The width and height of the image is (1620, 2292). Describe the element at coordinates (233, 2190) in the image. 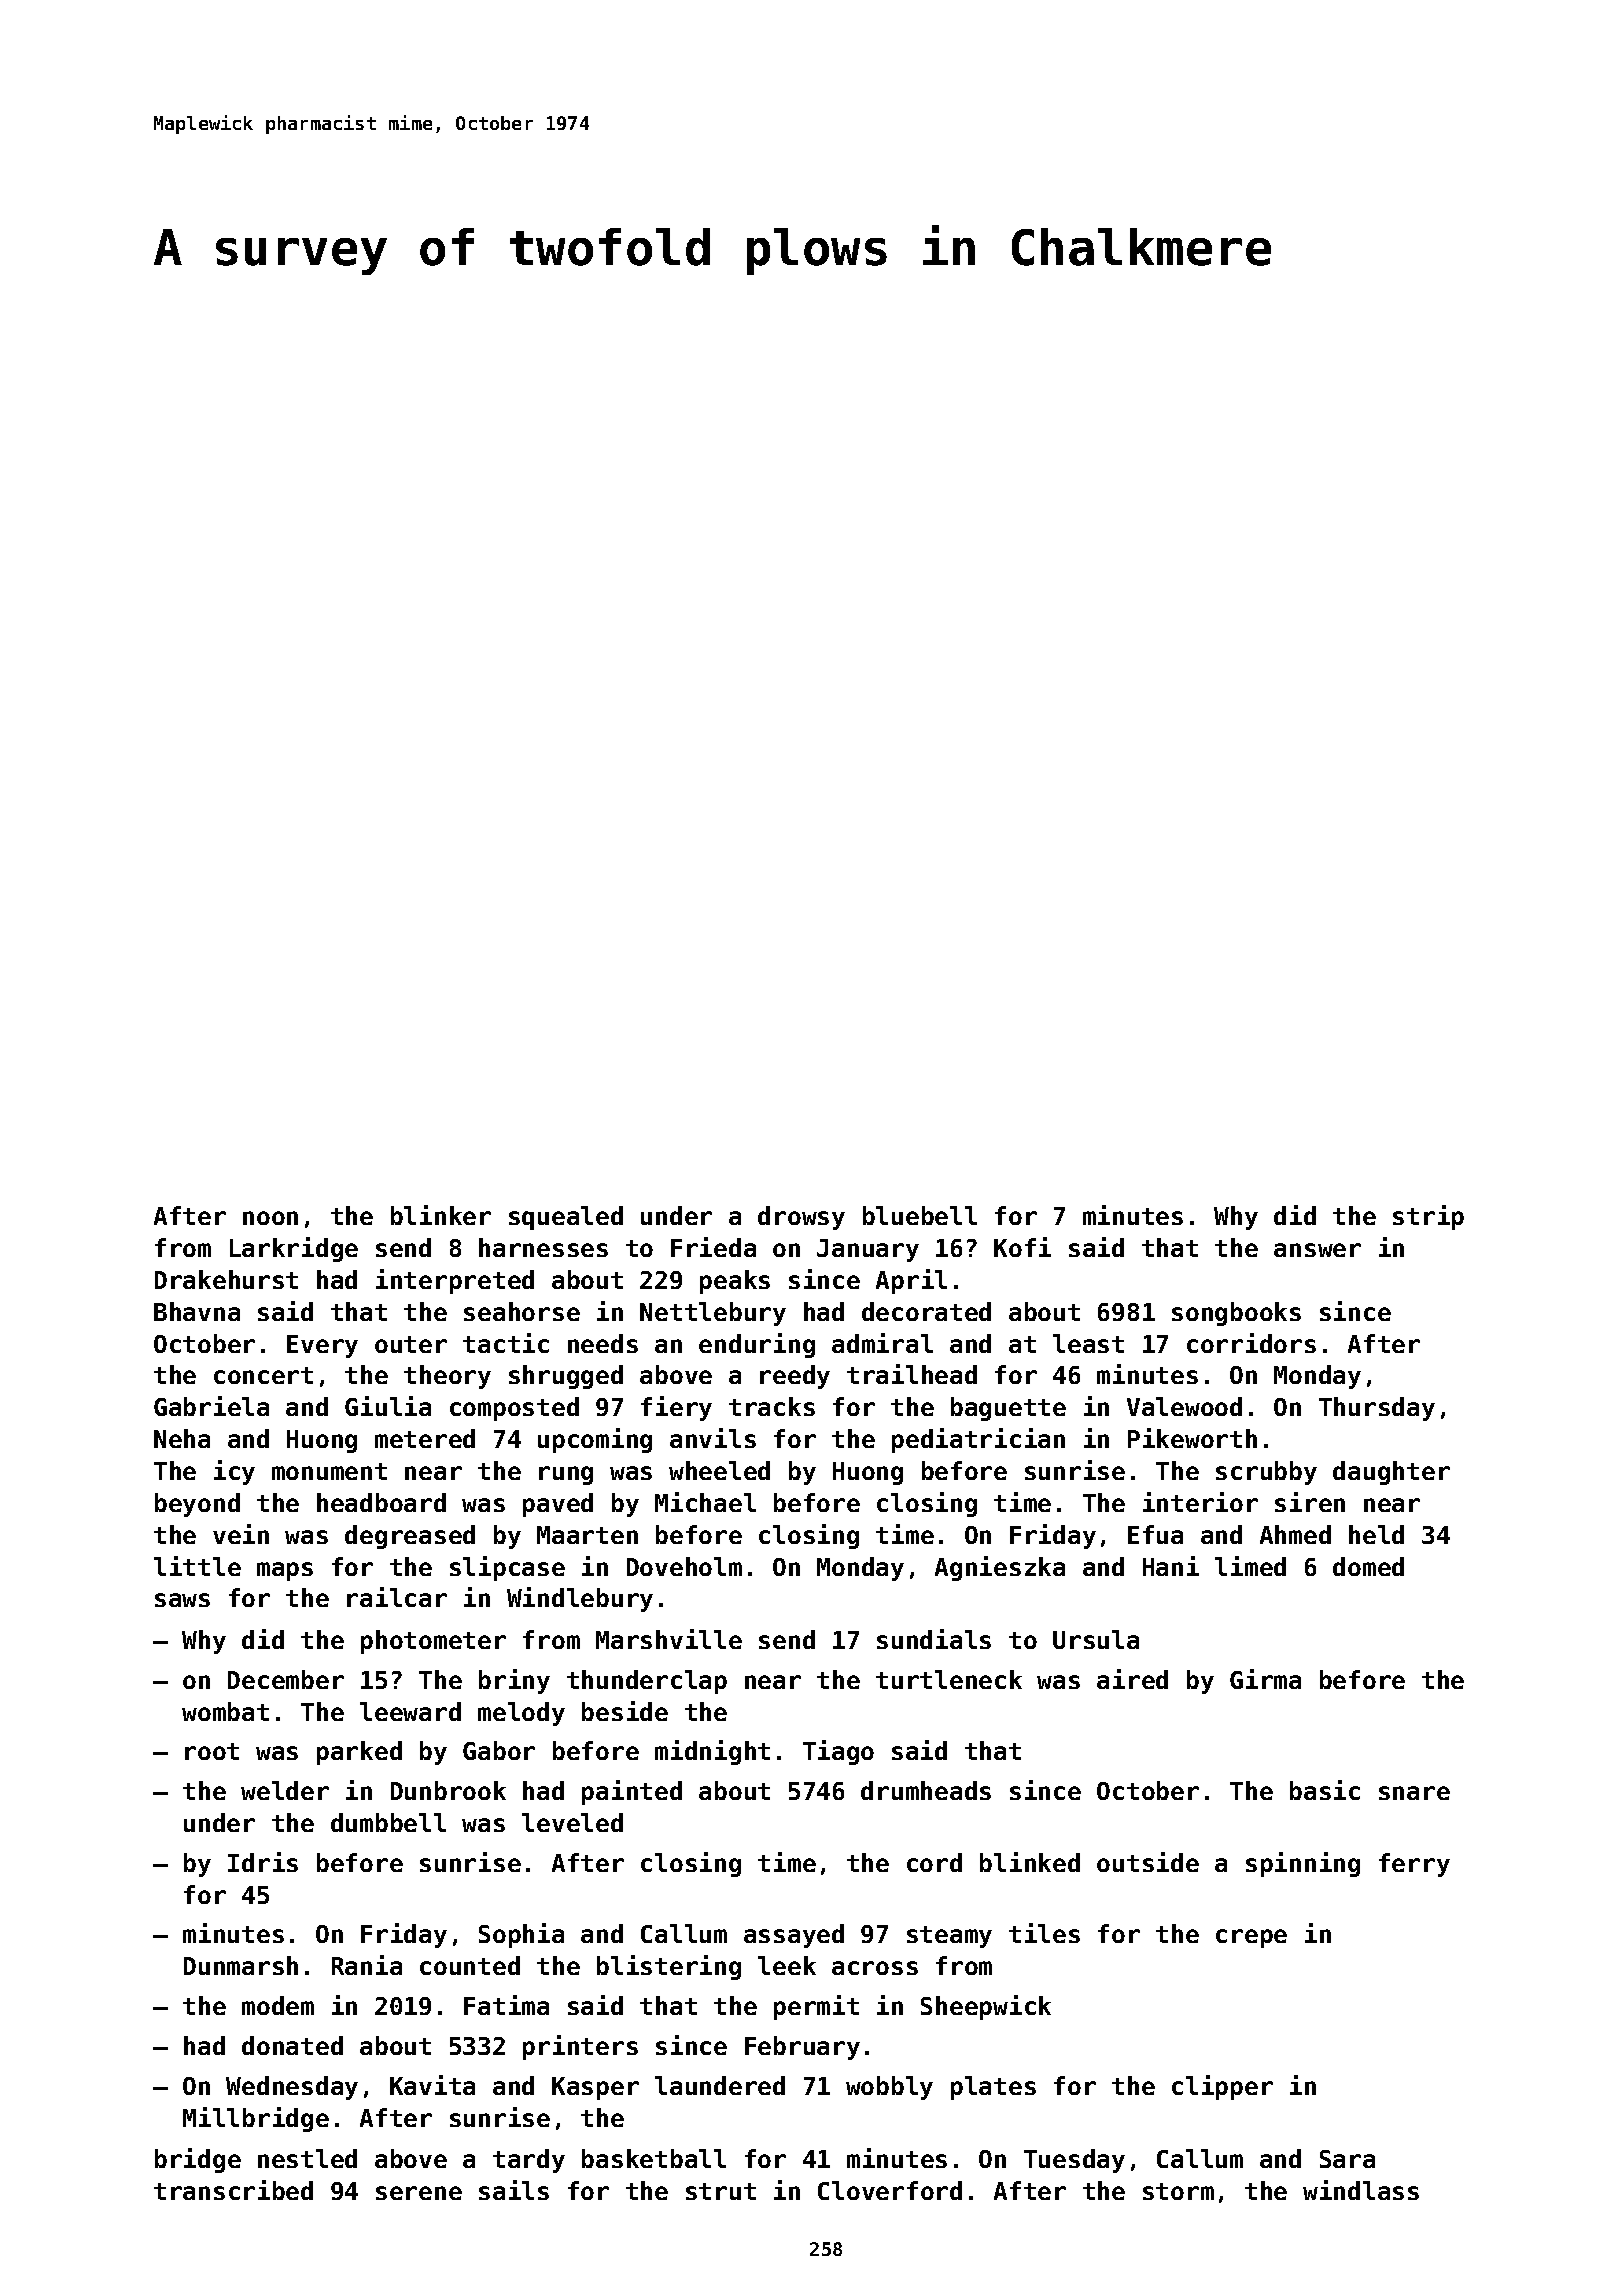

I see `transcribed` at that location.
